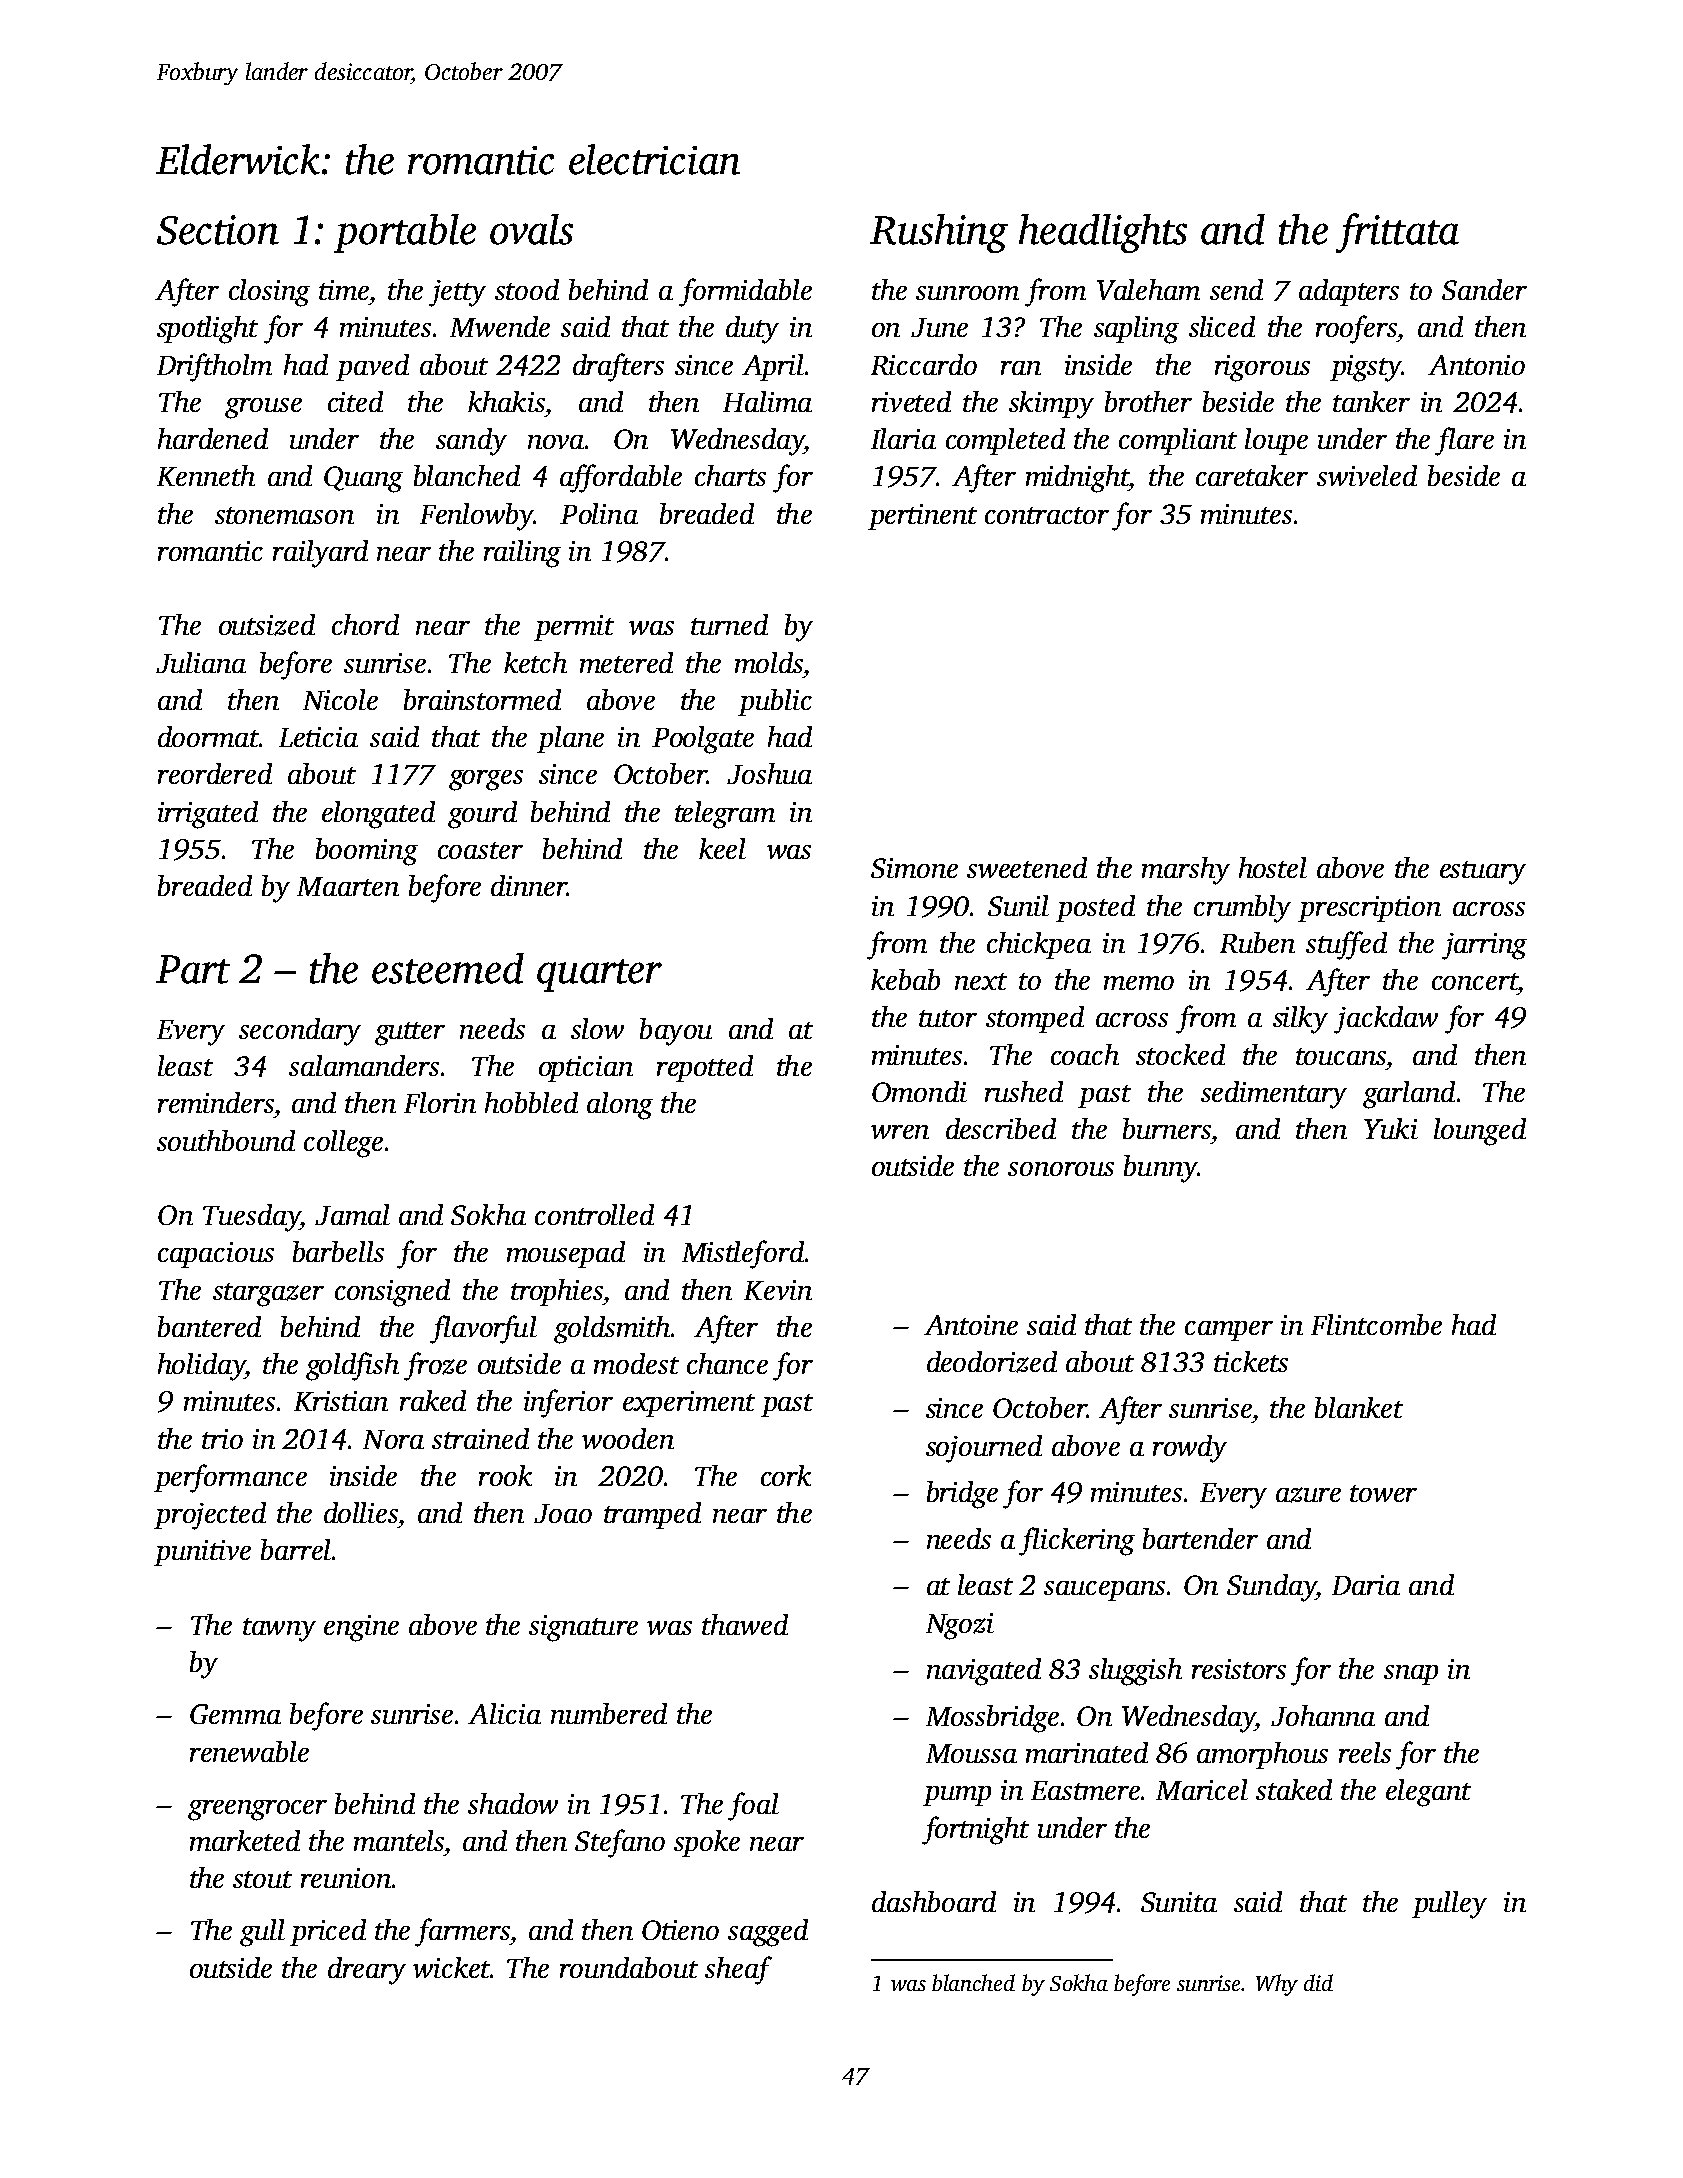  I want to click on did, so click(1318, 1982).
